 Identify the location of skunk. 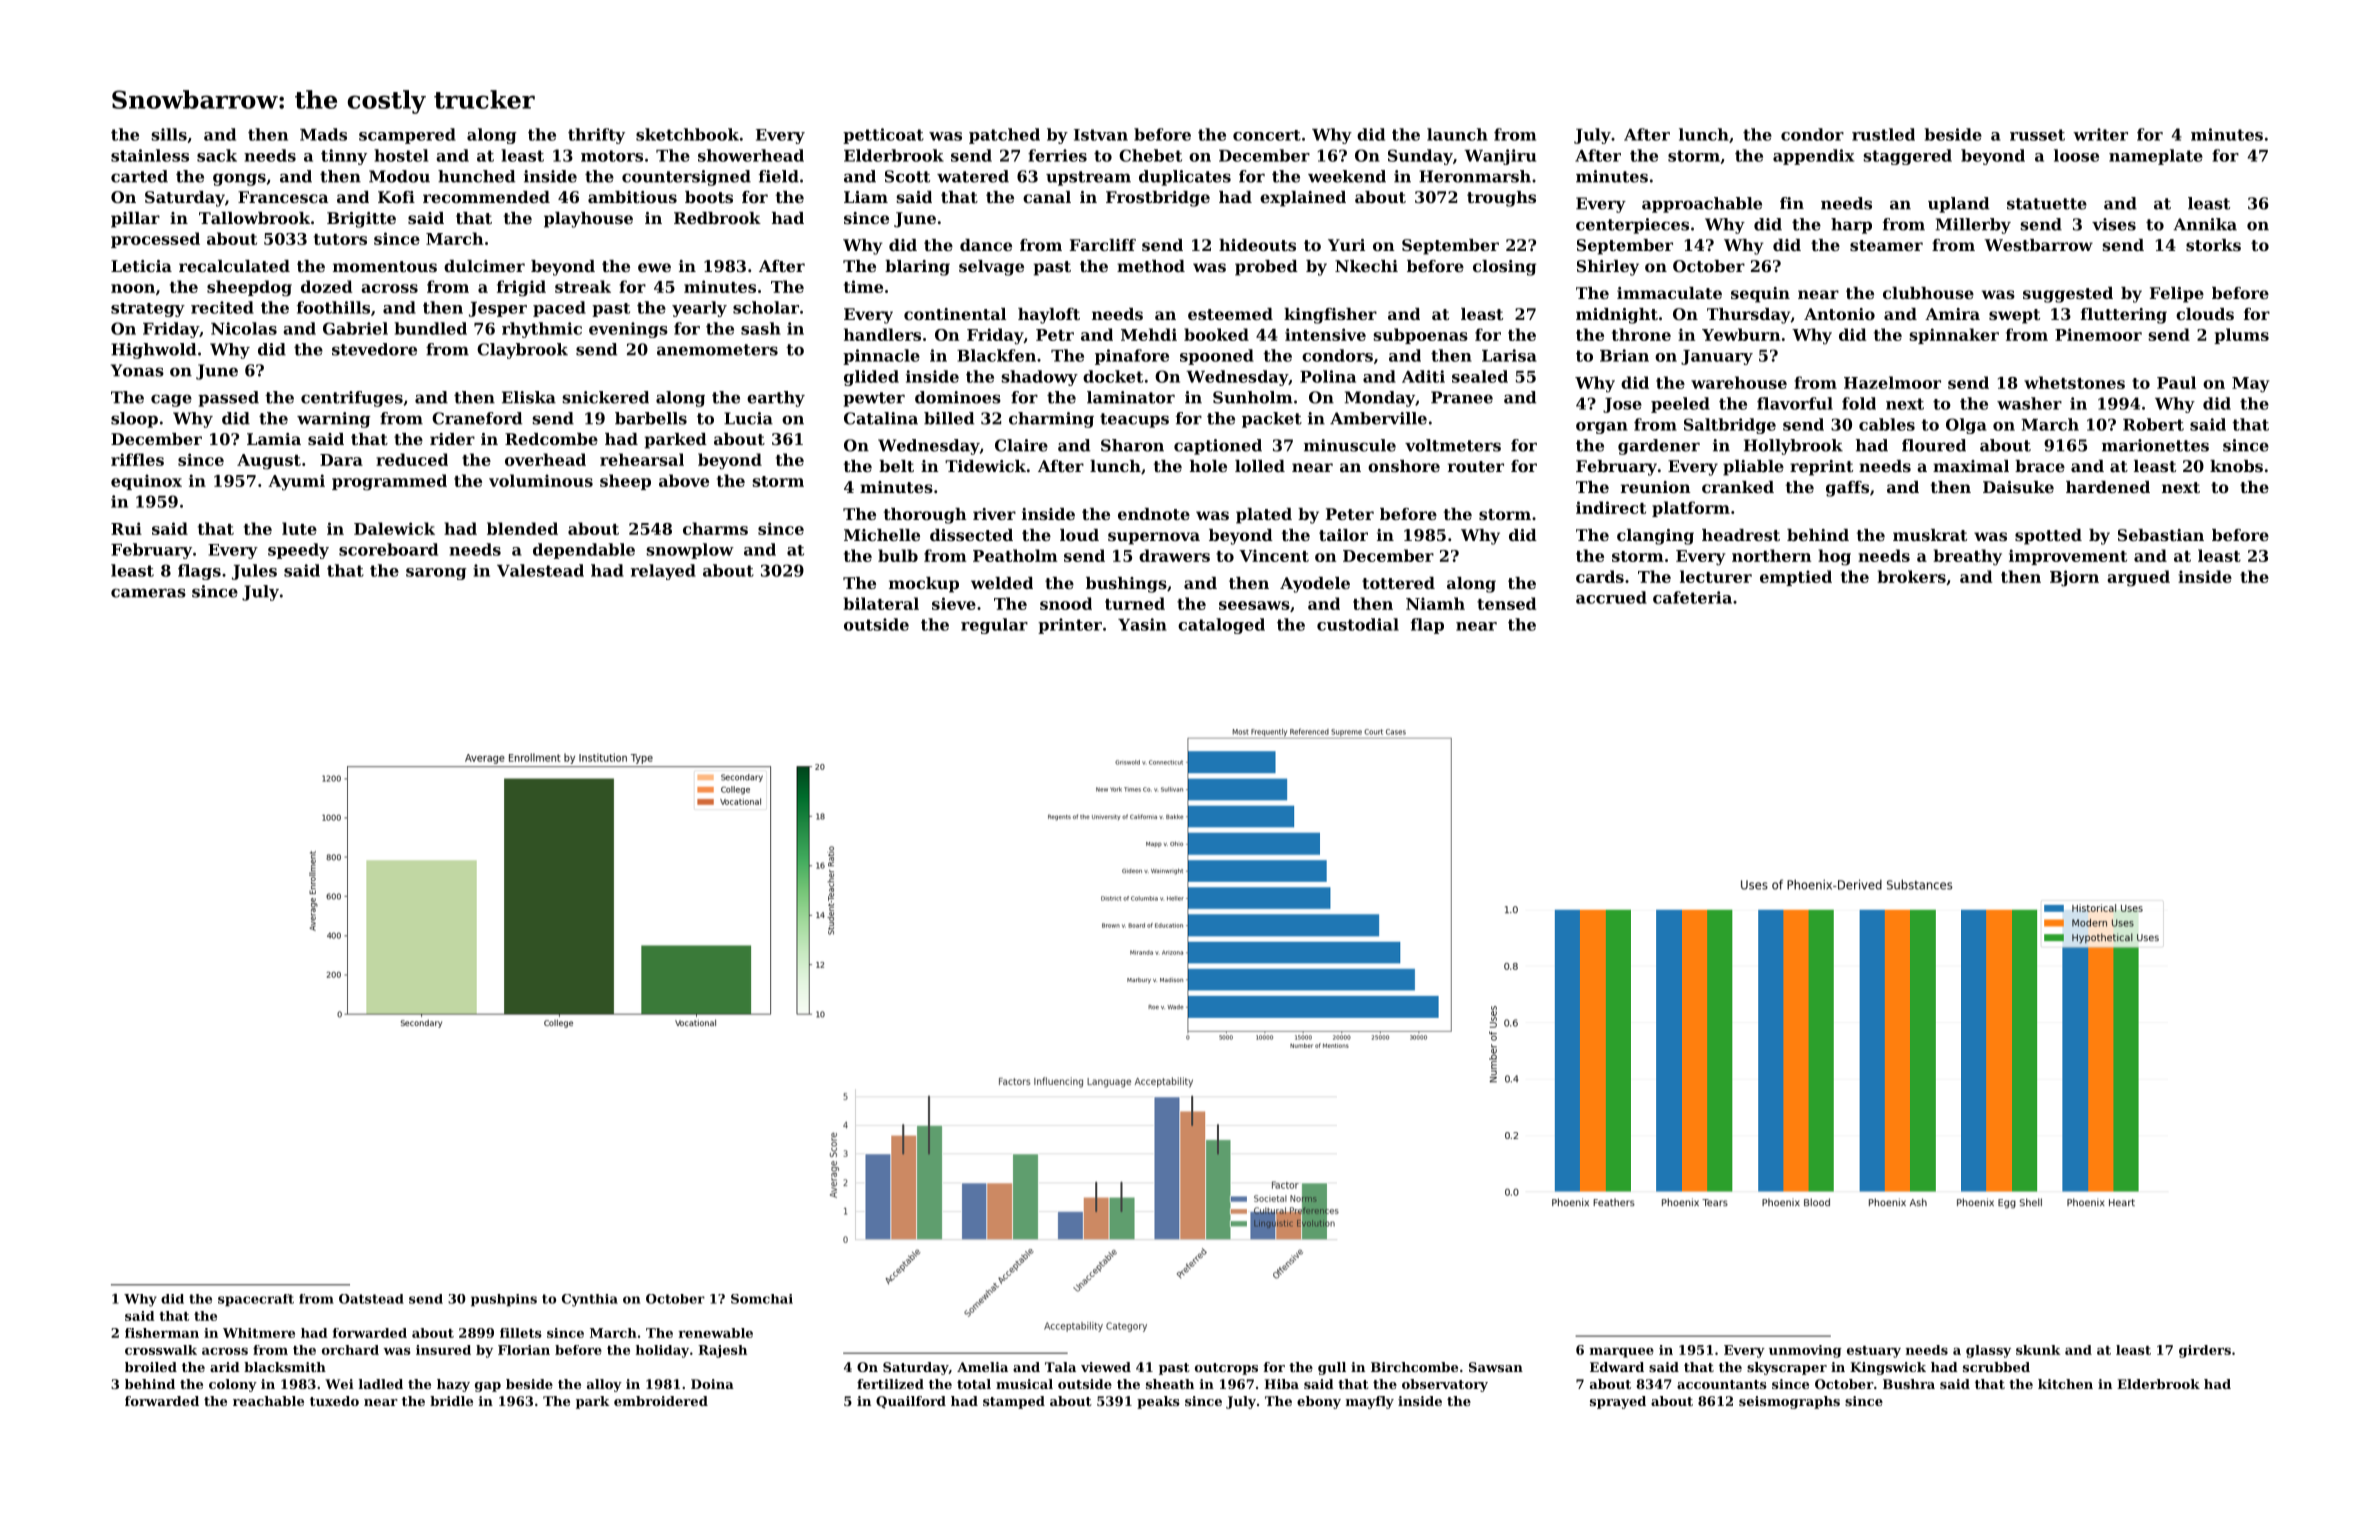
(2038, 1350).
